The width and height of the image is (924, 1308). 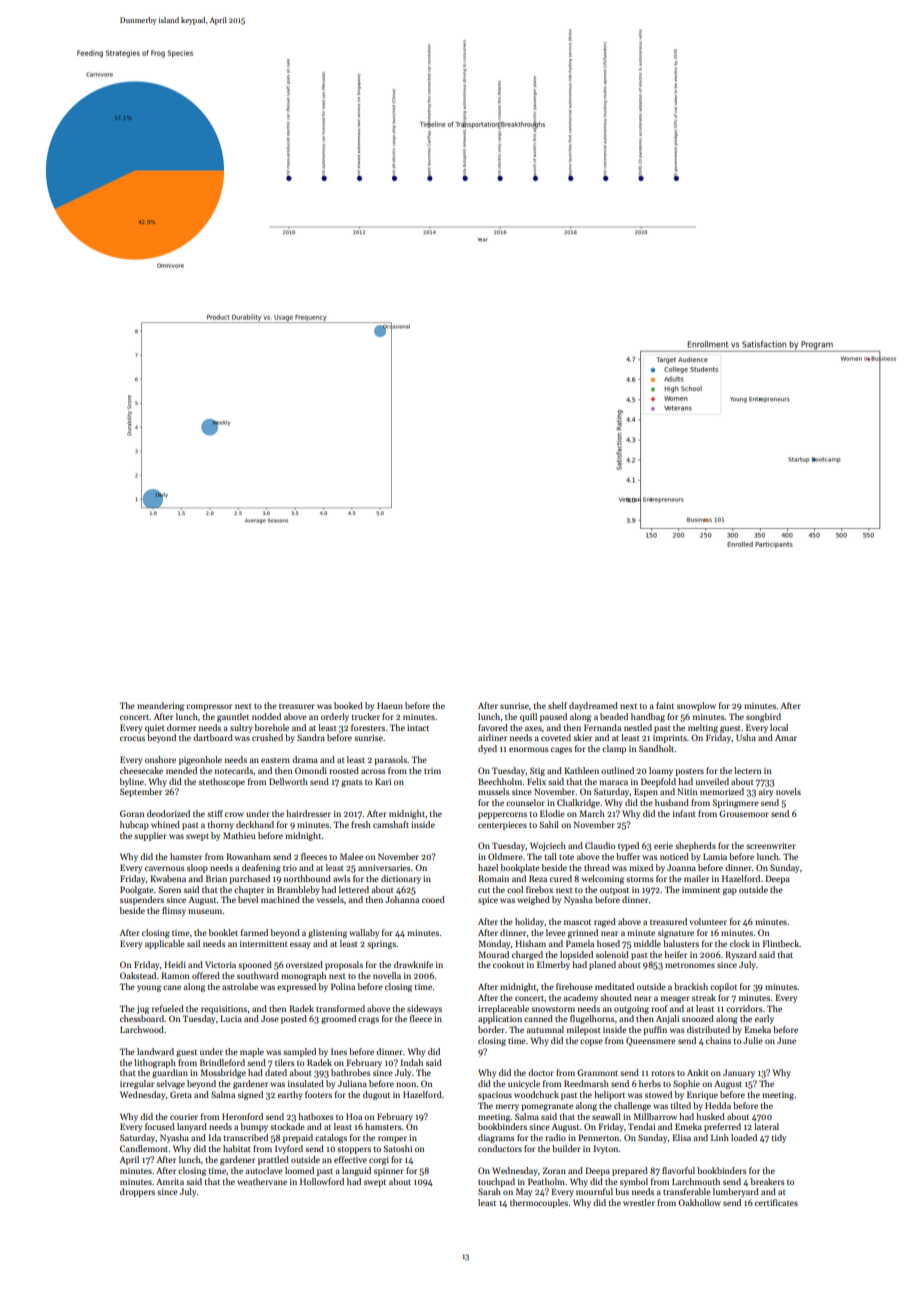 I want to click on prepared, so click(x=630, y=1171).
